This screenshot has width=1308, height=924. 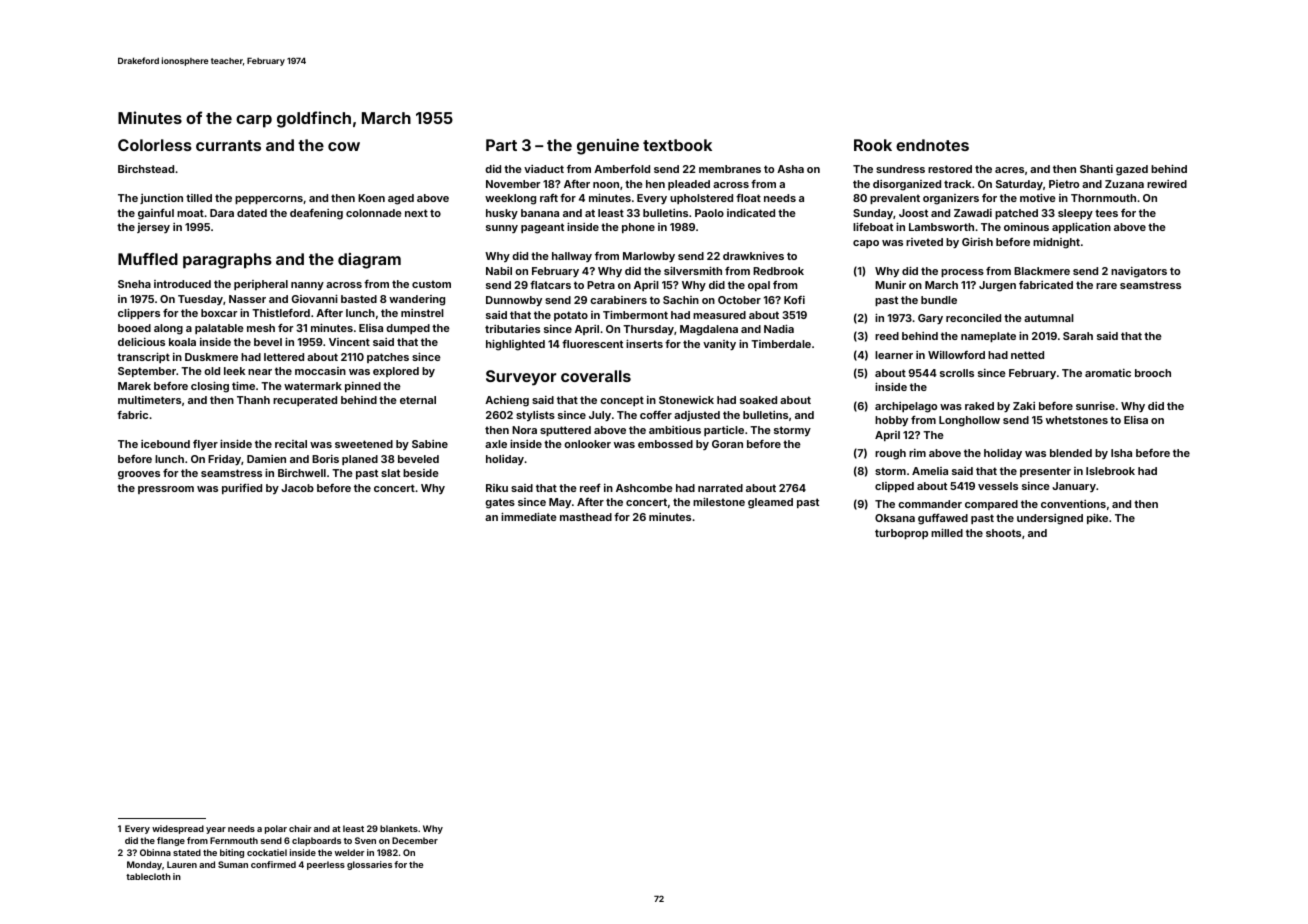 What do you see at coordinates (153, 228) in the screenshot?
I see `jersey` at bounding box center [153, 228].
